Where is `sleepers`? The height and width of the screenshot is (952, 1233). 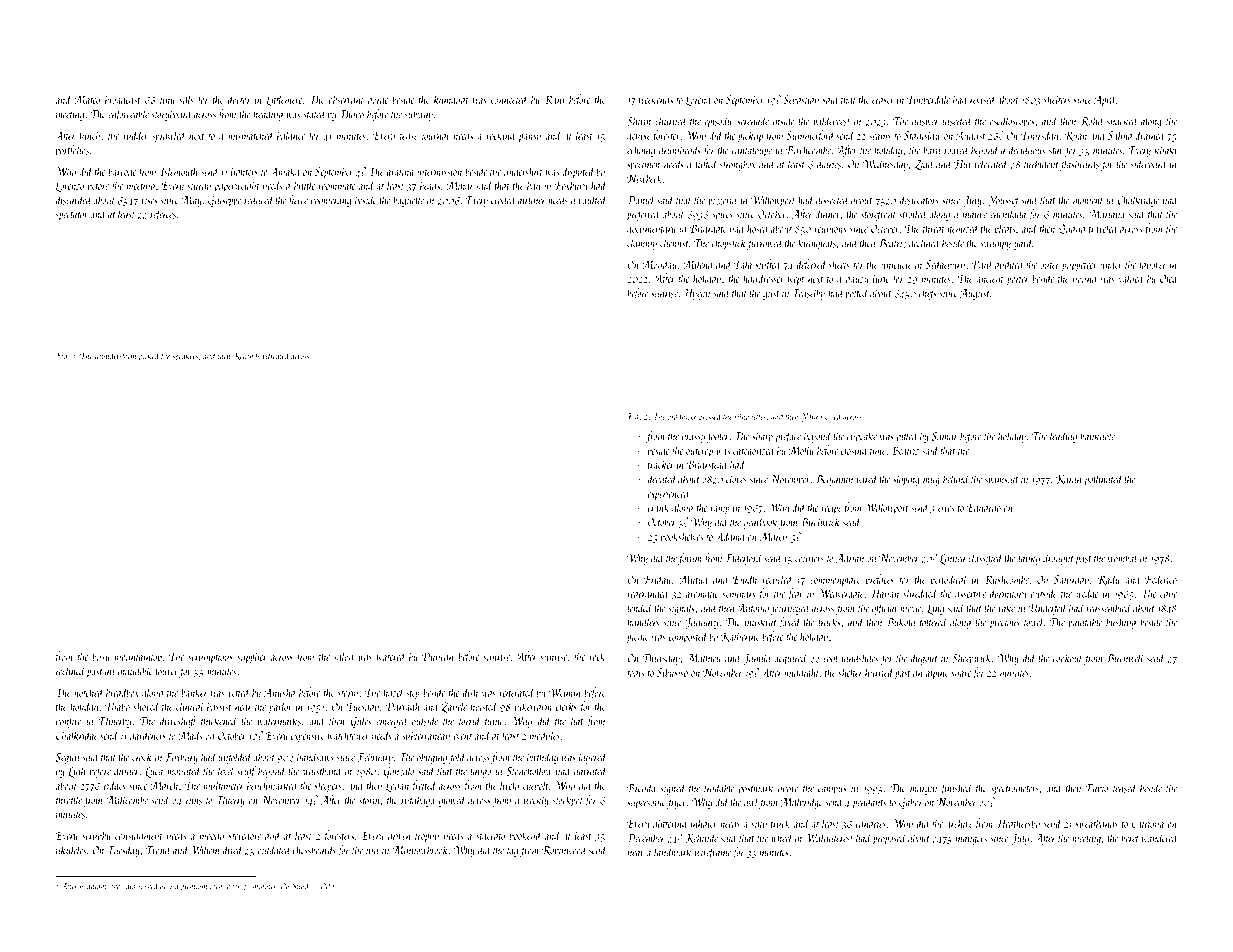 sleepers is located at coordinates (328, 786).
